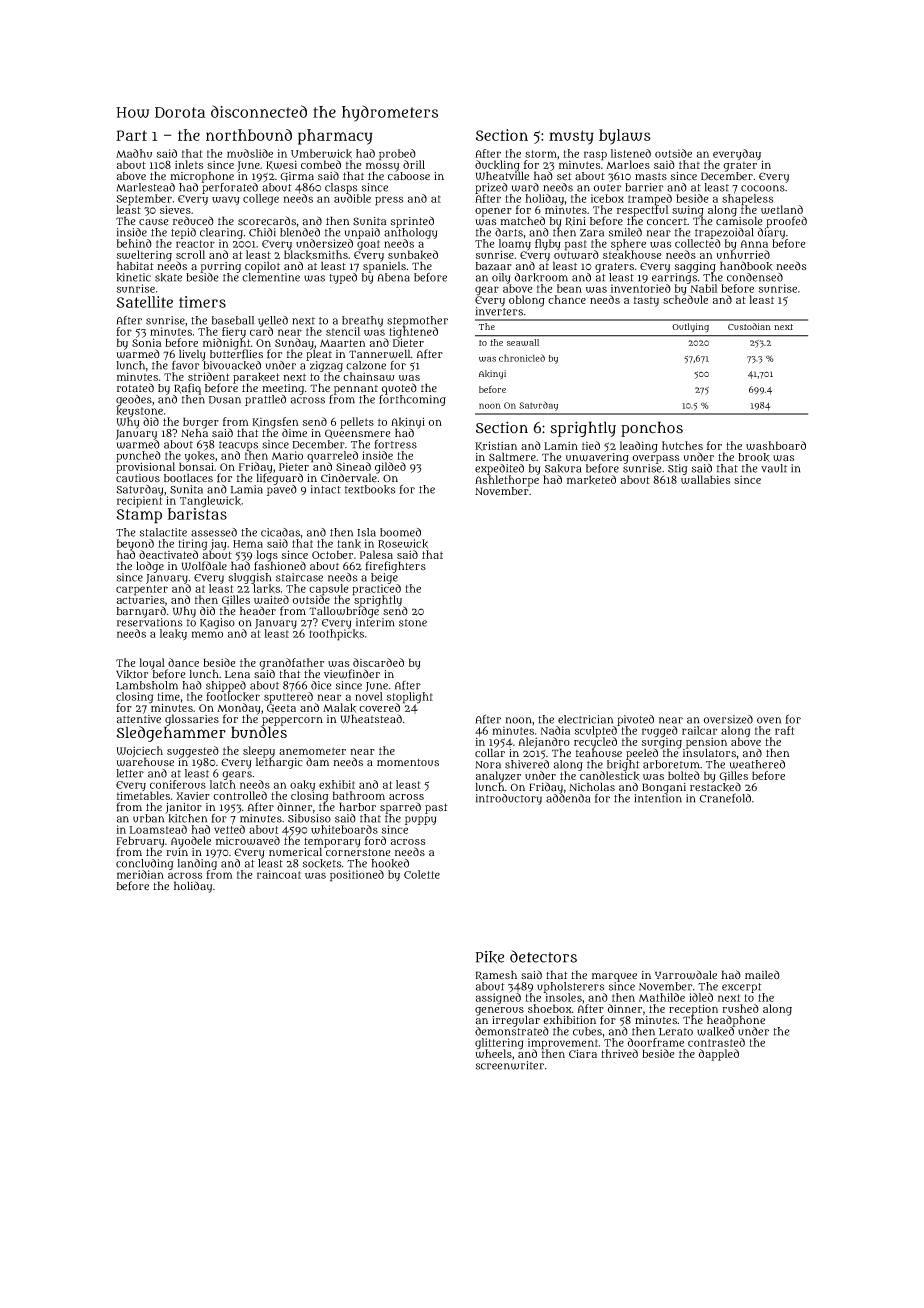 The width and height of the screenshot is (924, 1308). Describe the element at coordinates (493, 1054) in the screenshot. I see `wheels` at that location.
